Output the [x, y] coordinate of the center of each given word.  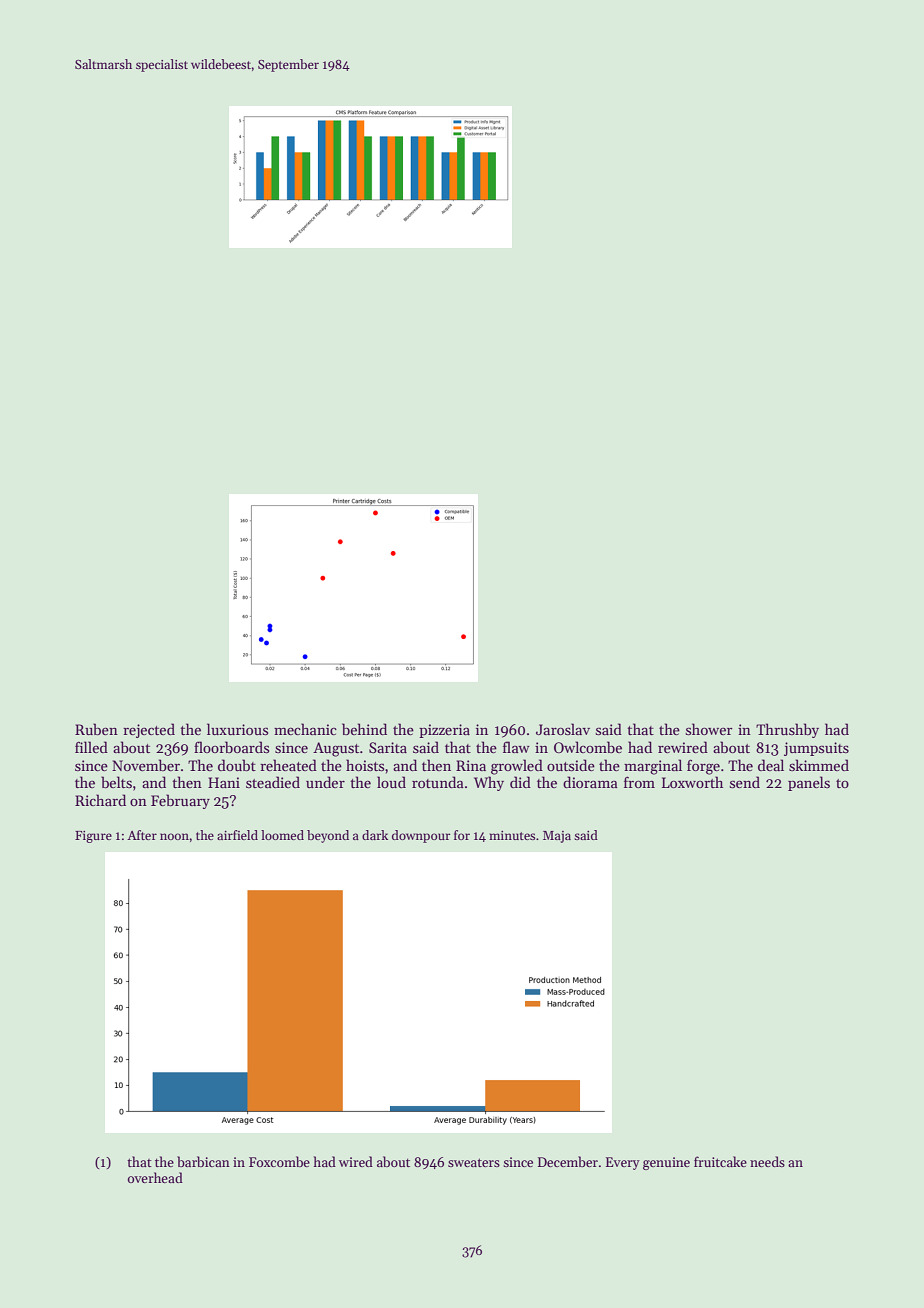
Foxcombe [279, 1161]
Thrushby [787, 730]
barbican [203, 1161]
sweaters [474, 1162]
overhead [155, 1177]
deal [771, 765]
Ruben [96, 729]
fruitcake [720, 1161]
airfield [237, 835]
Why [489, 783]
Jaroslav [563, 729]
